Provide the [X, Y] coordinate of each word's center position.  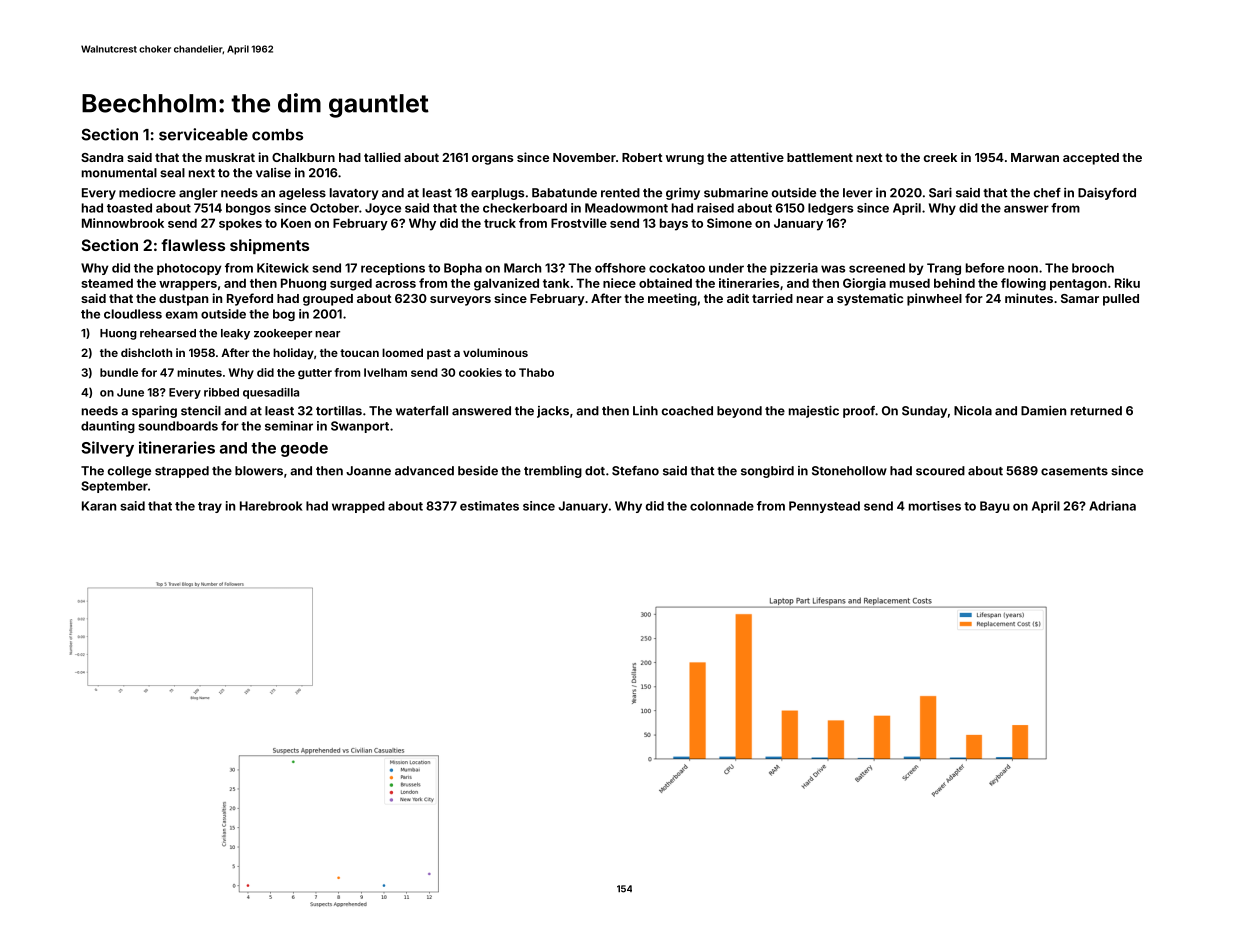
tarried [772, 298]
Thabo [536, 372]
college [129, 472]
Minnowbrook [123, 223]
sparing [154, 411]
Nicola [973, 411]
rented [620, 193]
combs [277, 135]
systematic [870, 299]
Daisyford [1107, 194]
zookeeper [283, 334]
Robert [642, 157]
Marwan [1035, 157]
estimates [489, 506]
